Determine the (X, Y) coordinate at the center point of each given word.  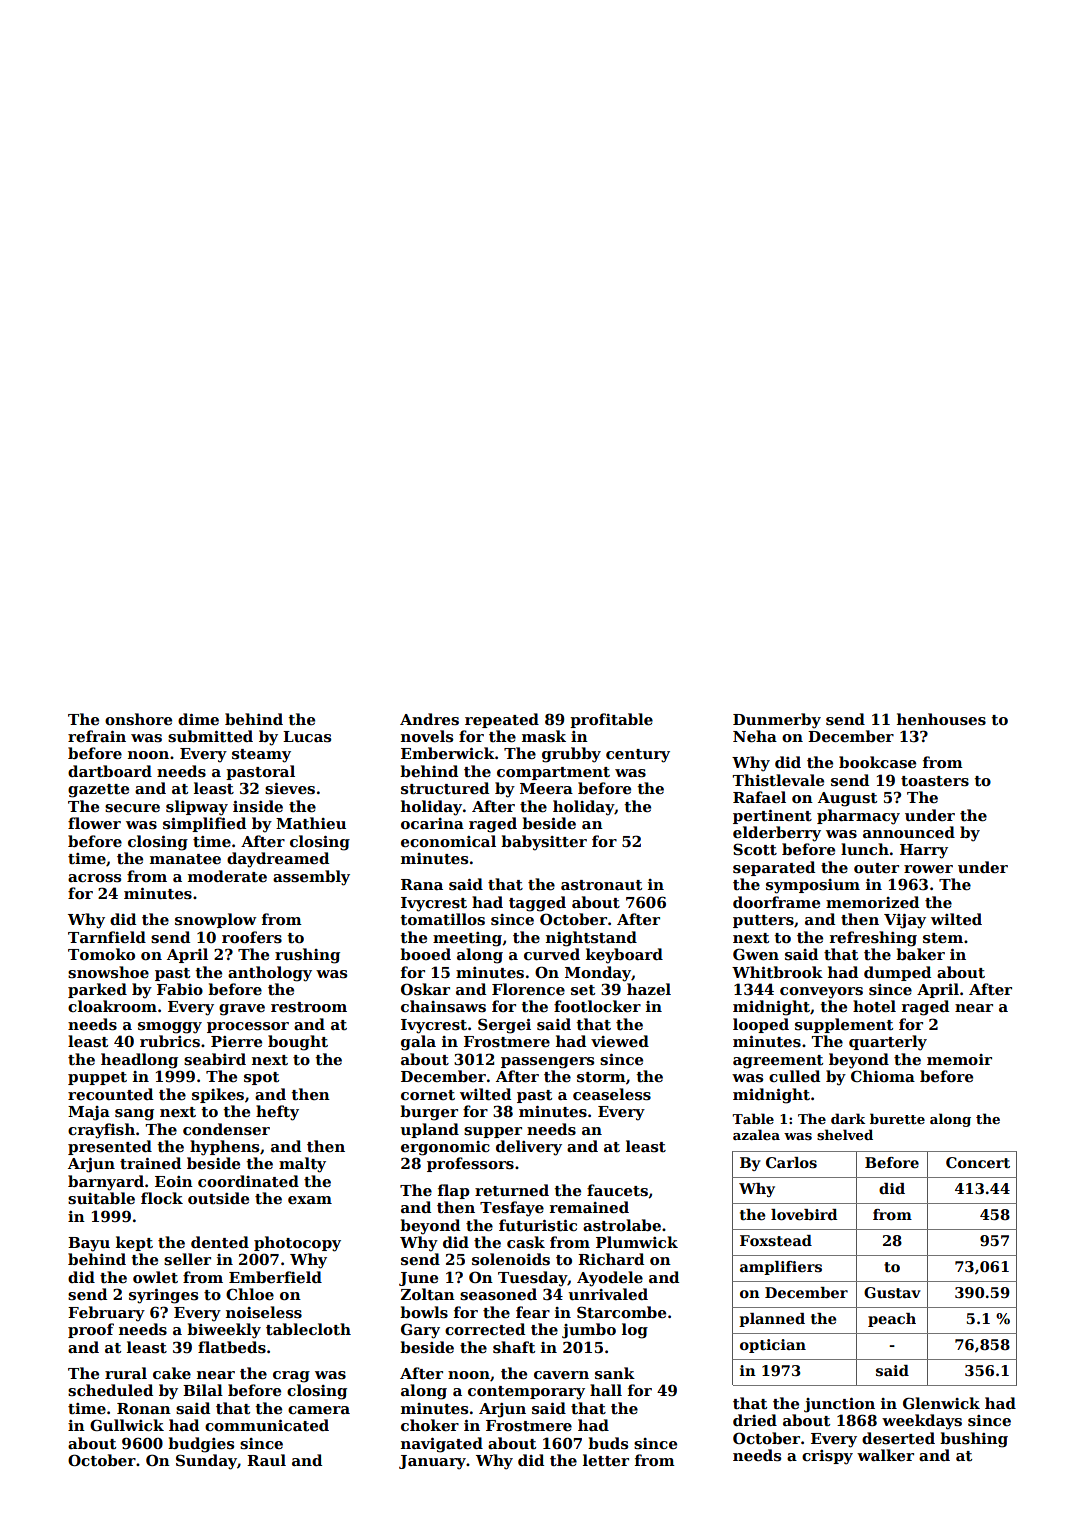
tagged (537, 904)
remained (589, 1207)
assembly (311, 878)
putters (763, 921)
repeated (502, 720)
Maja (89, 1113)
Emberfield (275, 1277)
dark (848, 1118)
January (432, 1462)
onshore (138, 719)
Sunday (206, 1462)
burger (429, 1113)
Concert (978, 1162)
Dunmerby (777, 721)
